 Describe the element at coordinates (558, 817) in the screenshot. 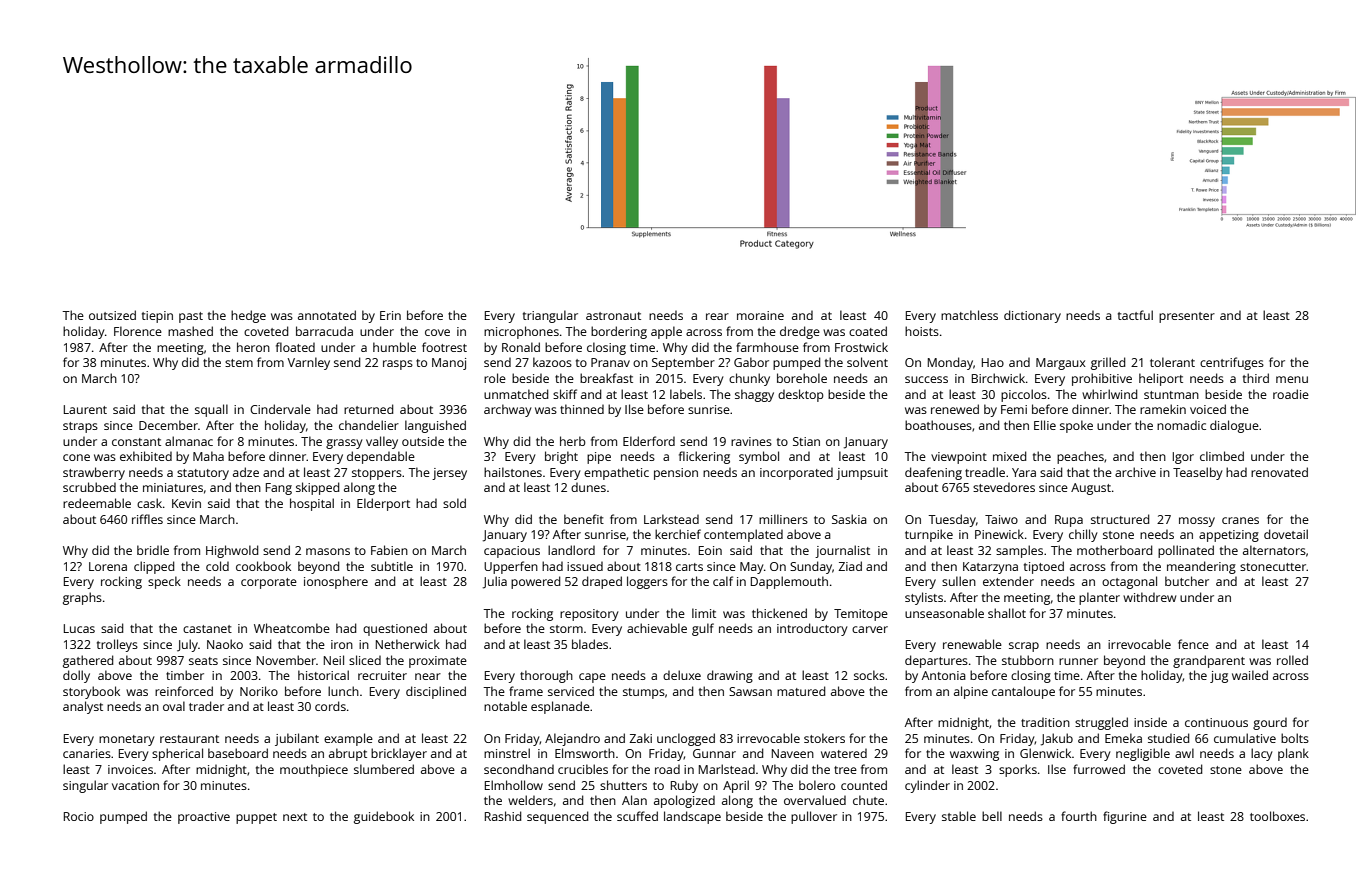

I see `sequenced` at that location.
